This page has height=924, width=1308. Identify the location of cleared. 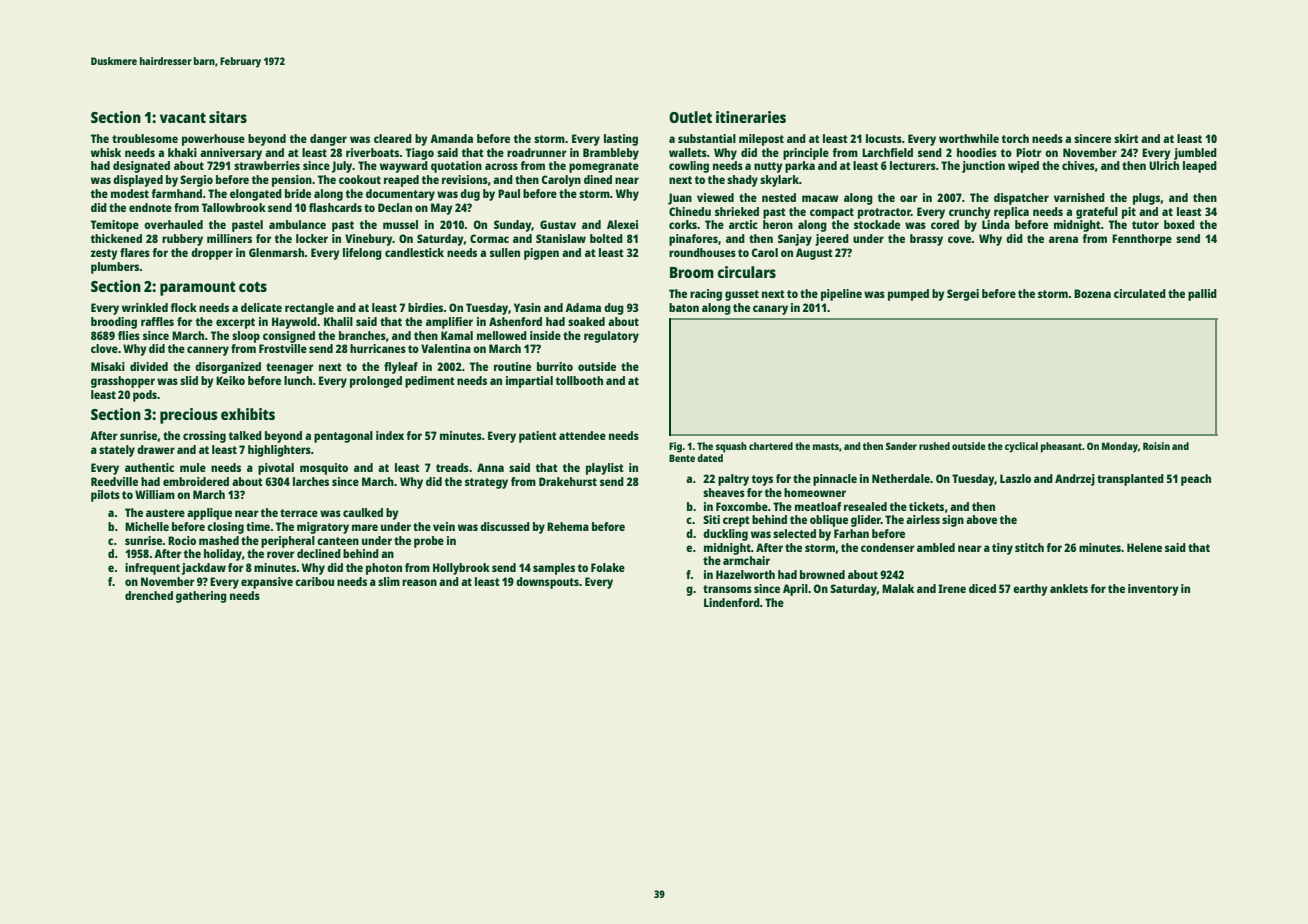
(393, 138).
